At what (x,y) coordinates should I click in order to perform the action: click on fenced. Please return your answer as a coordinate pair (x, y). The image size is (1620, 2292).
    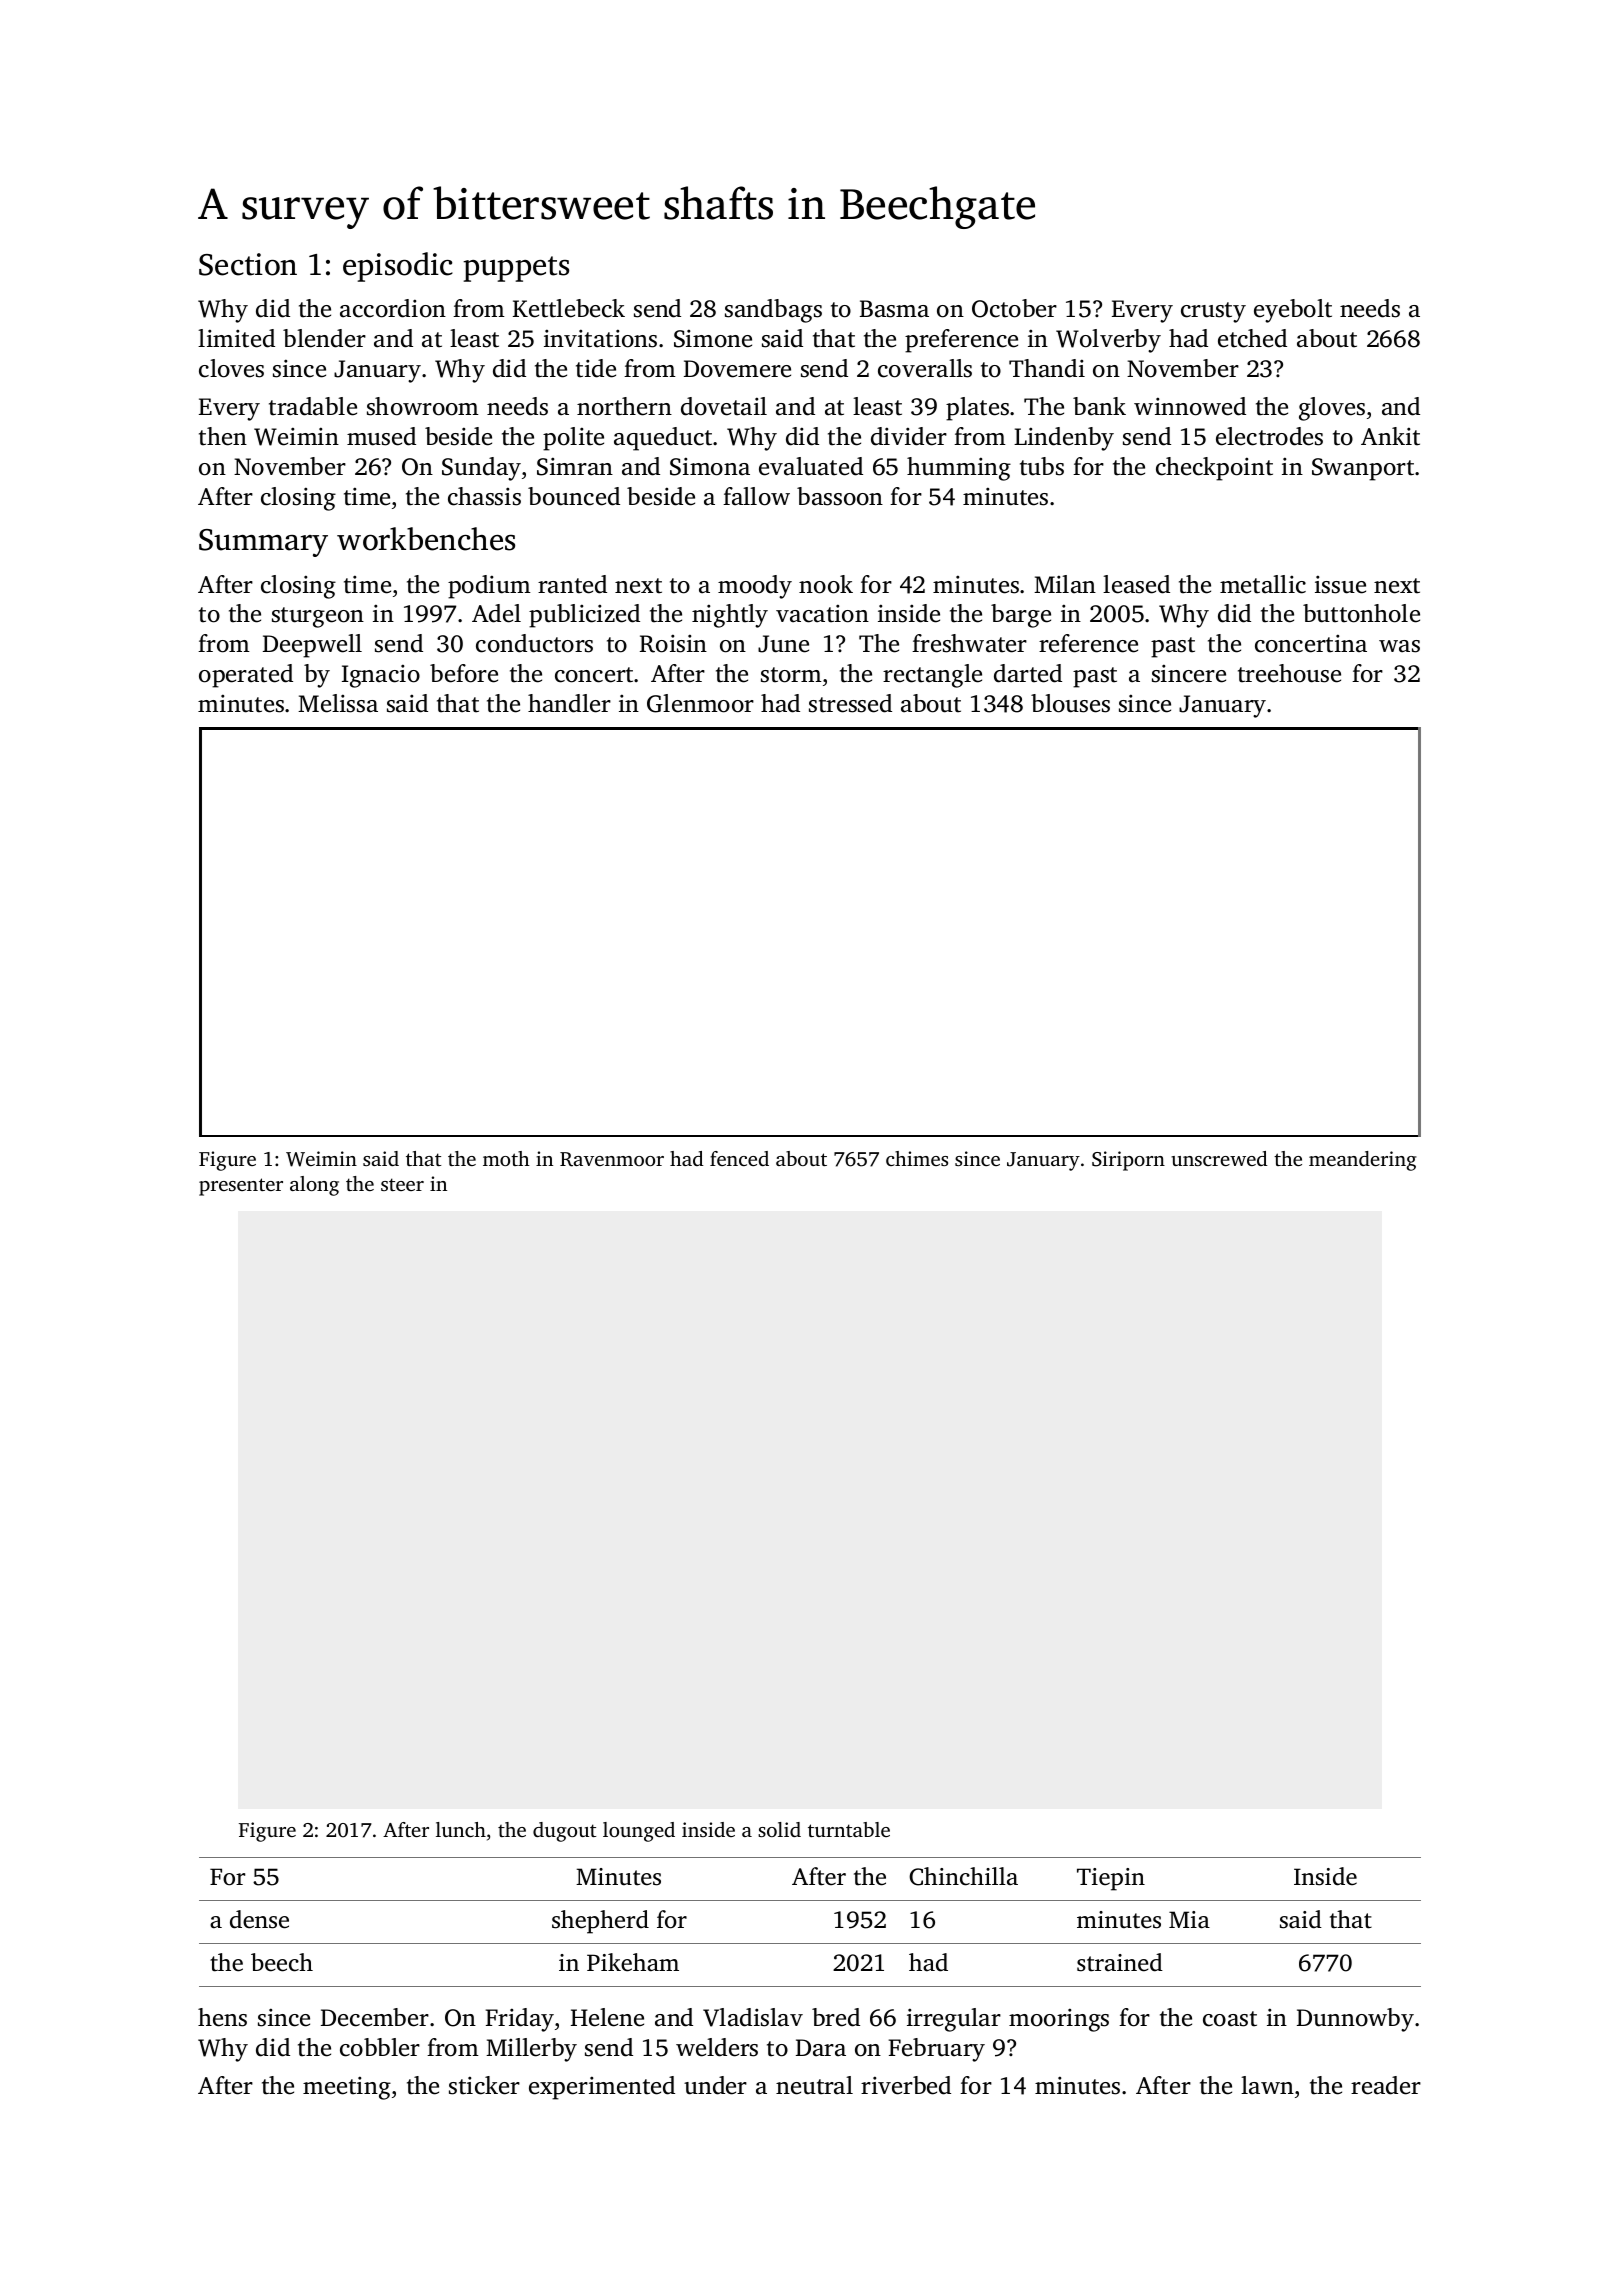
    Looking at the image, I should click on (739, 1158).
